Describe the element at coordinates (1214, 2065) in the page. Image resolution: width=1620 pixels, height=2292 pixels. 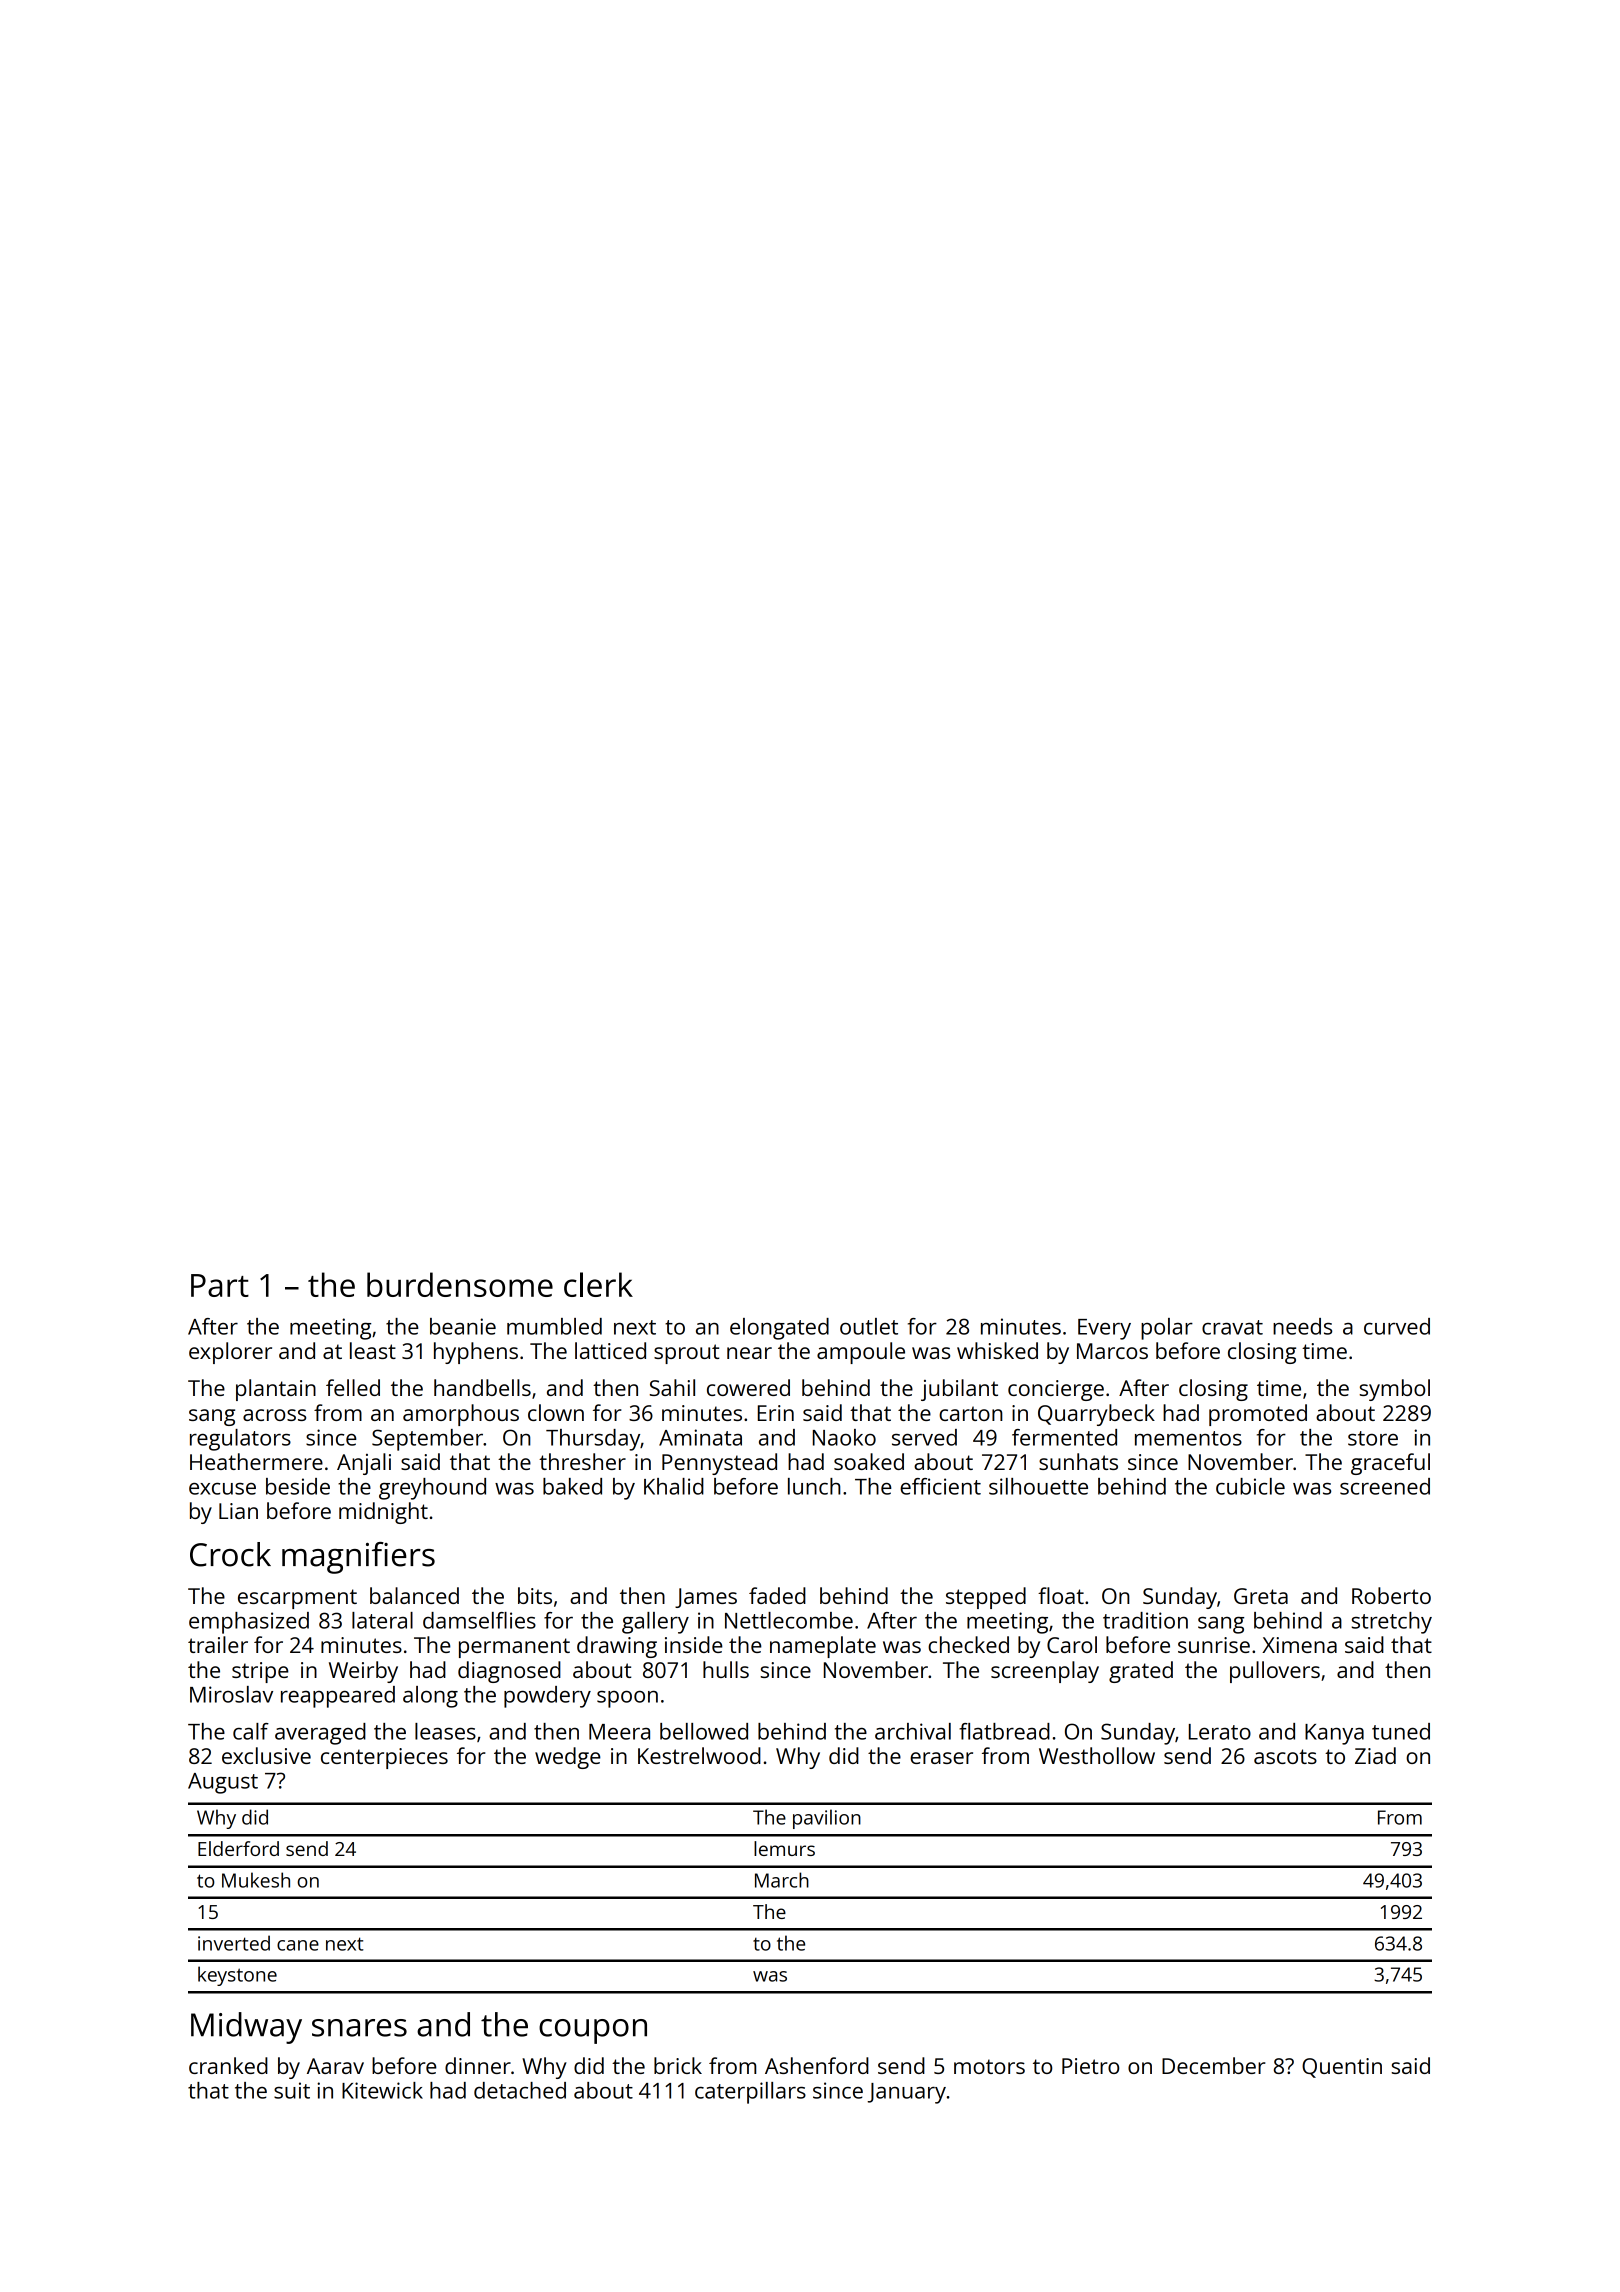
I see `December` at that location.
